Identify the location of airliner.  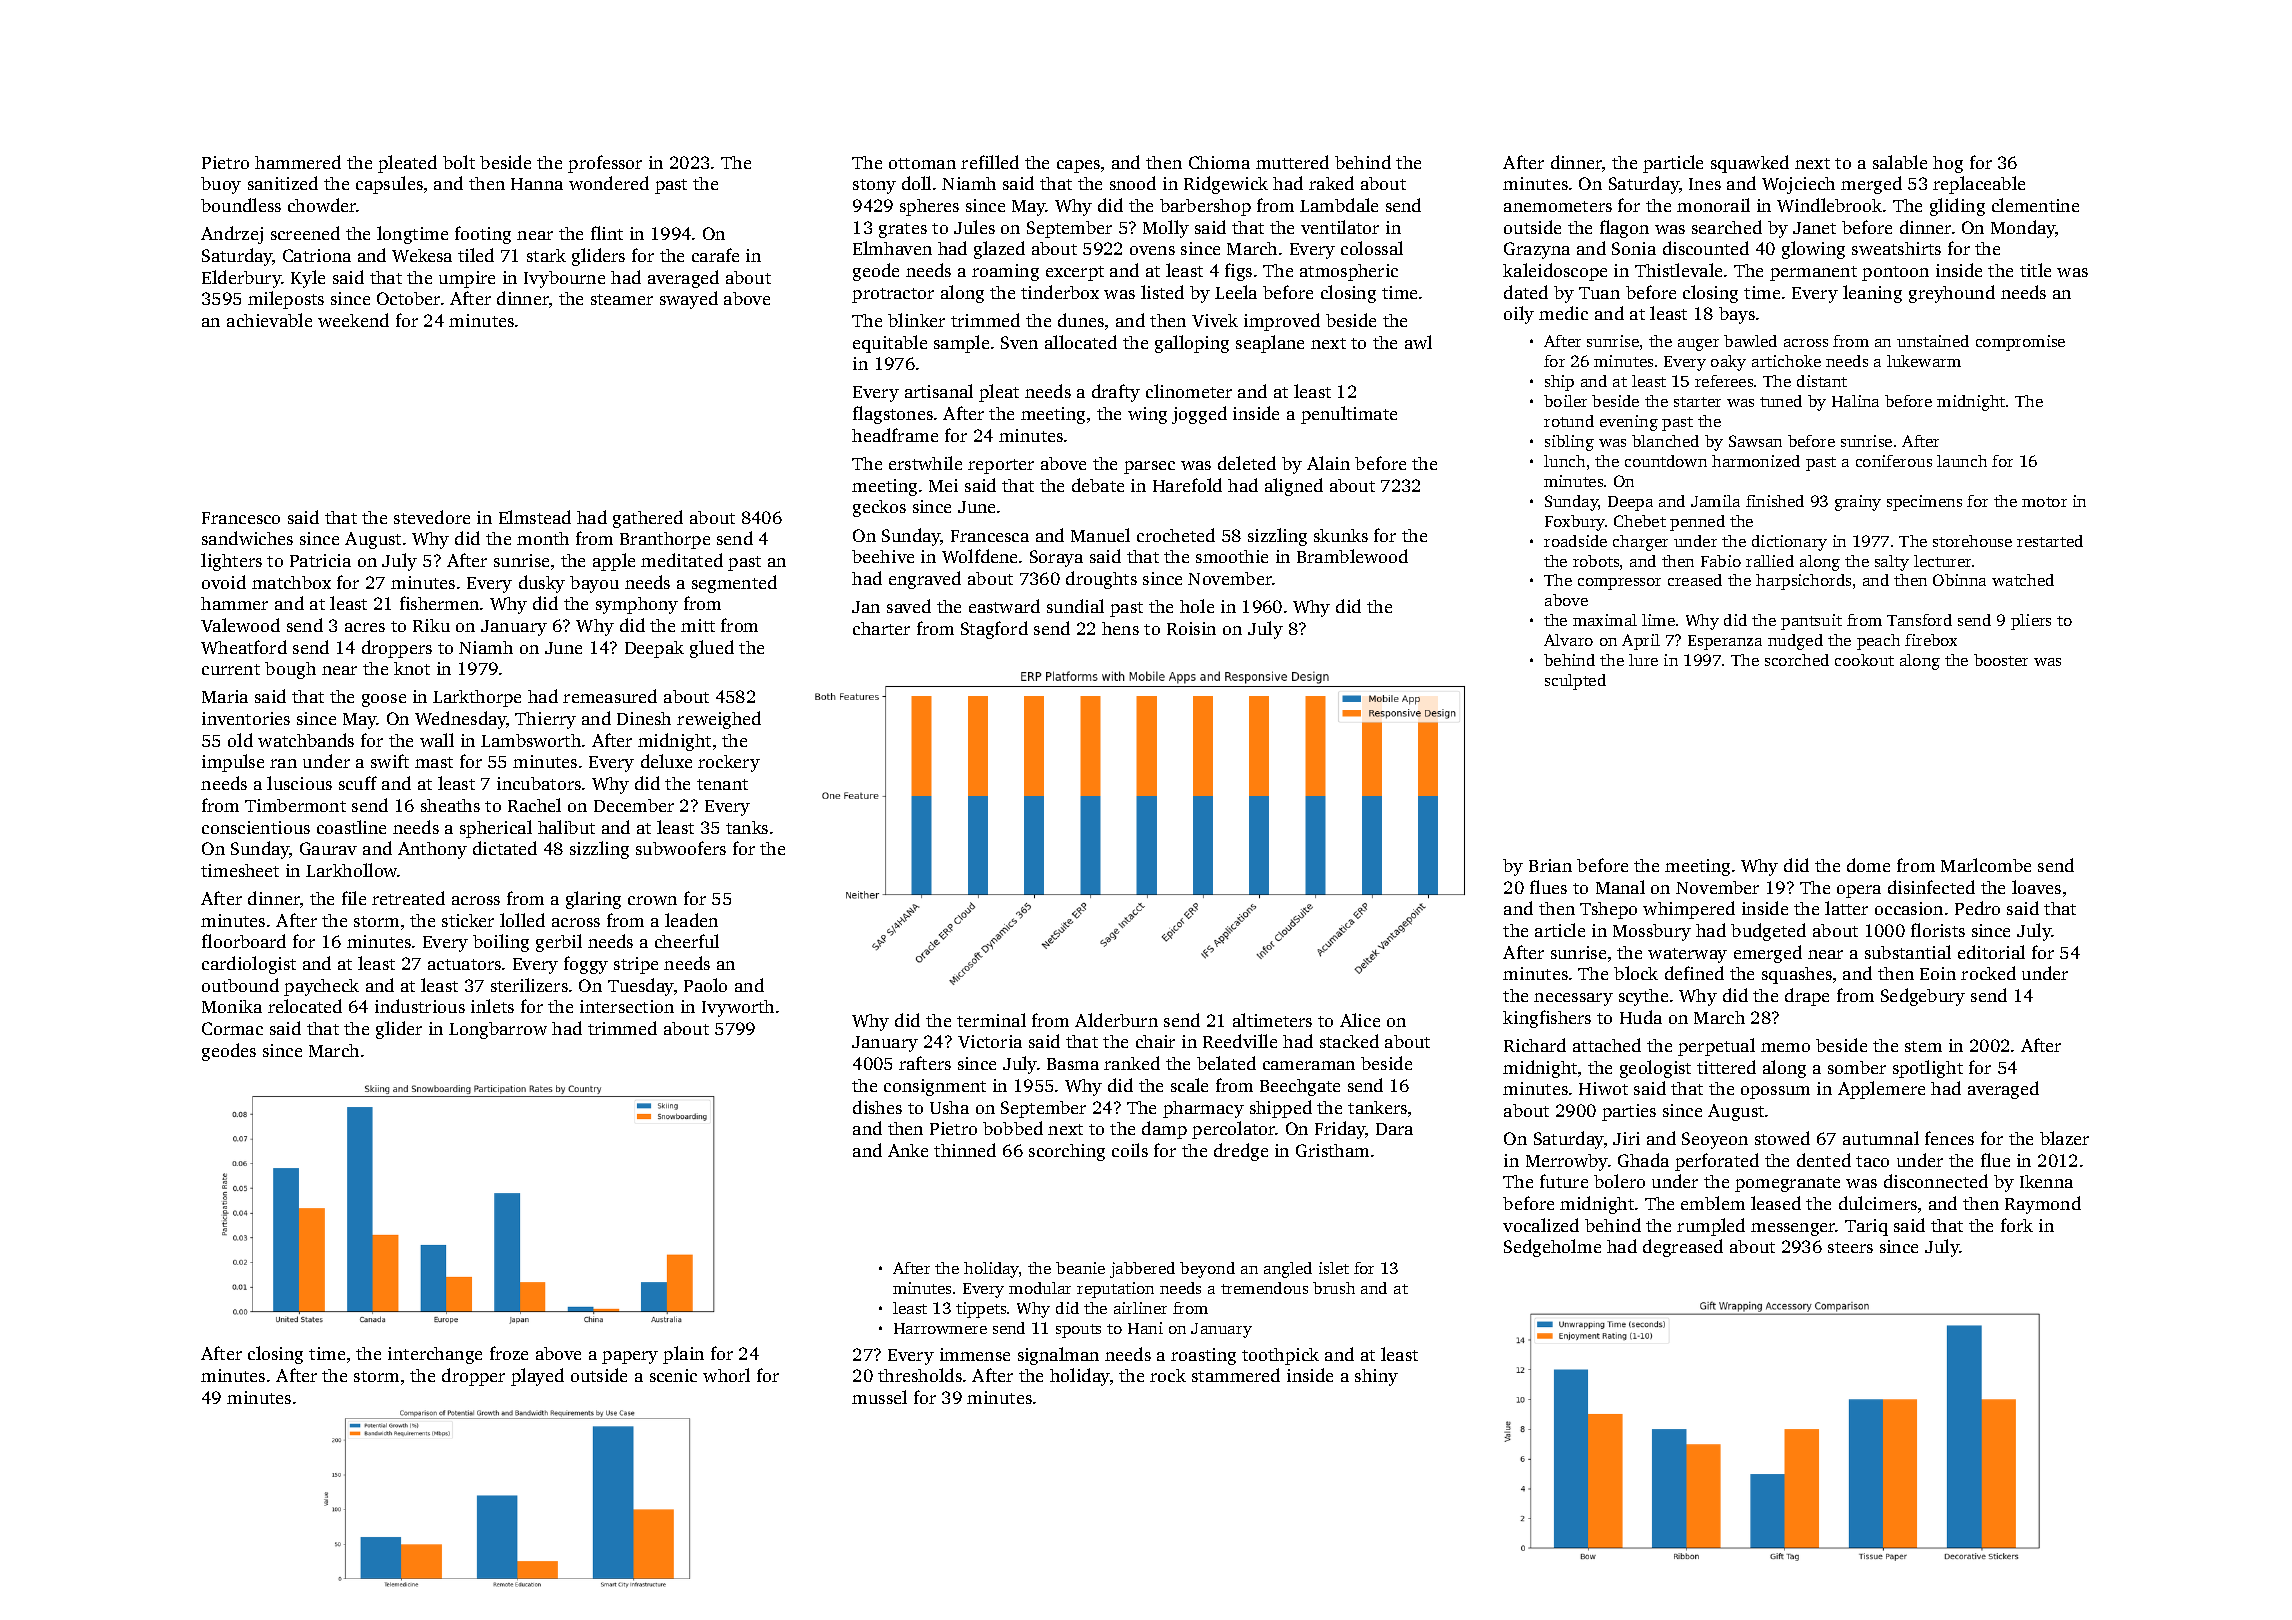
(1140, 1308).
